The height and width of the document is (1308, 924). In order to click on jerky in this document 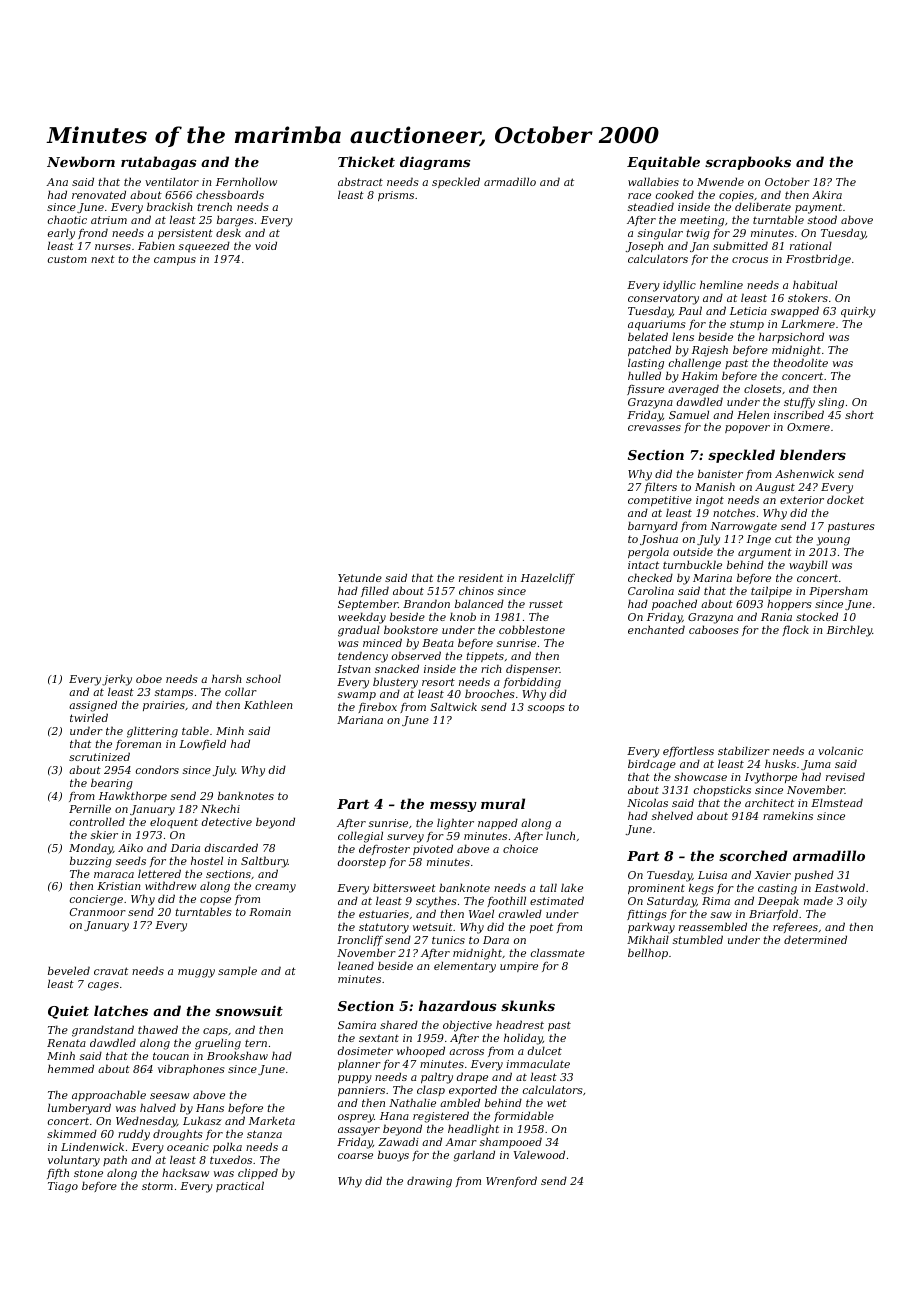, I will do `click(117, 680)`.
